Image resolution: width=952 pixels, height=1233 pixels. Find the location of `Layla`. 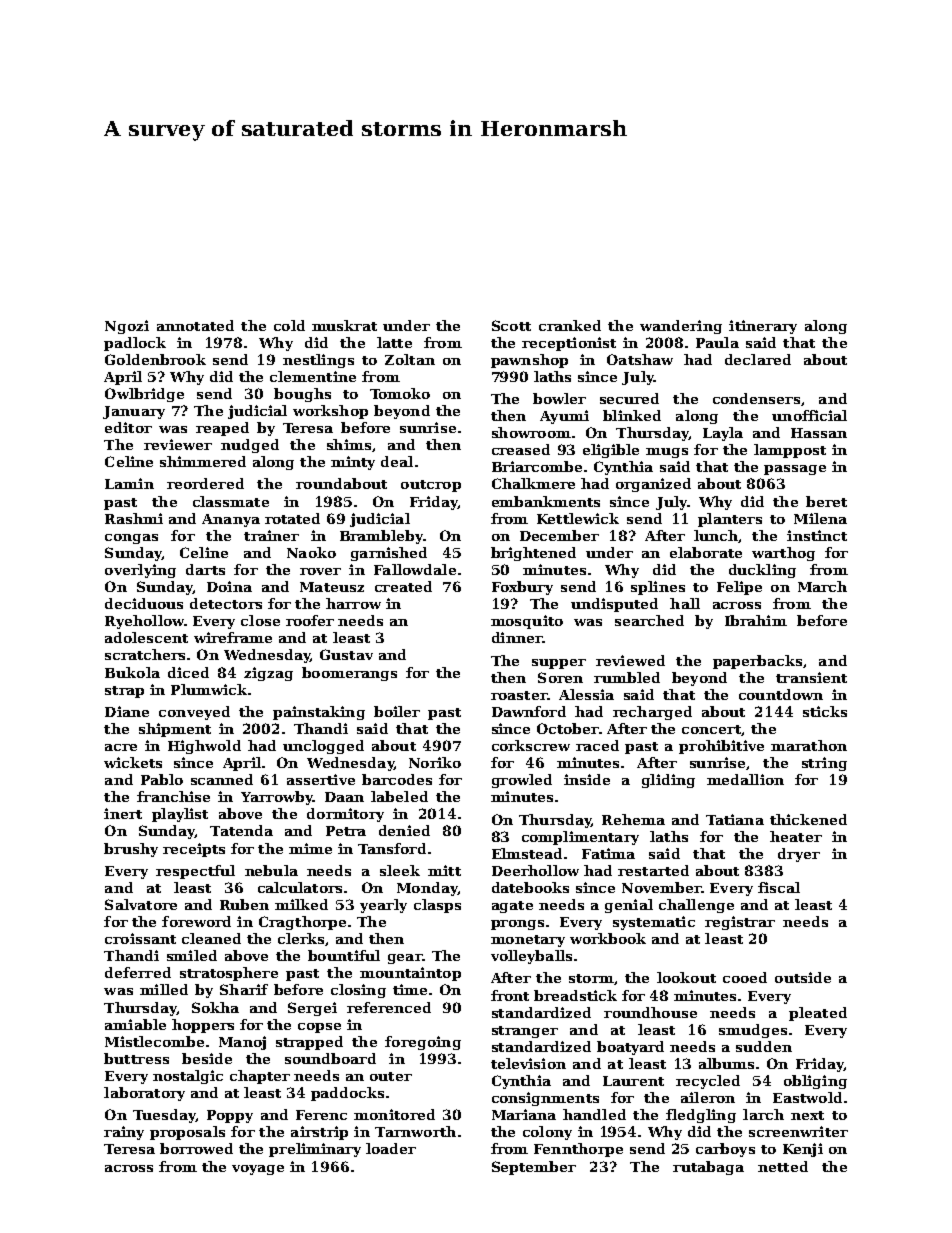

Layla is located at coordinates (723, 434).
